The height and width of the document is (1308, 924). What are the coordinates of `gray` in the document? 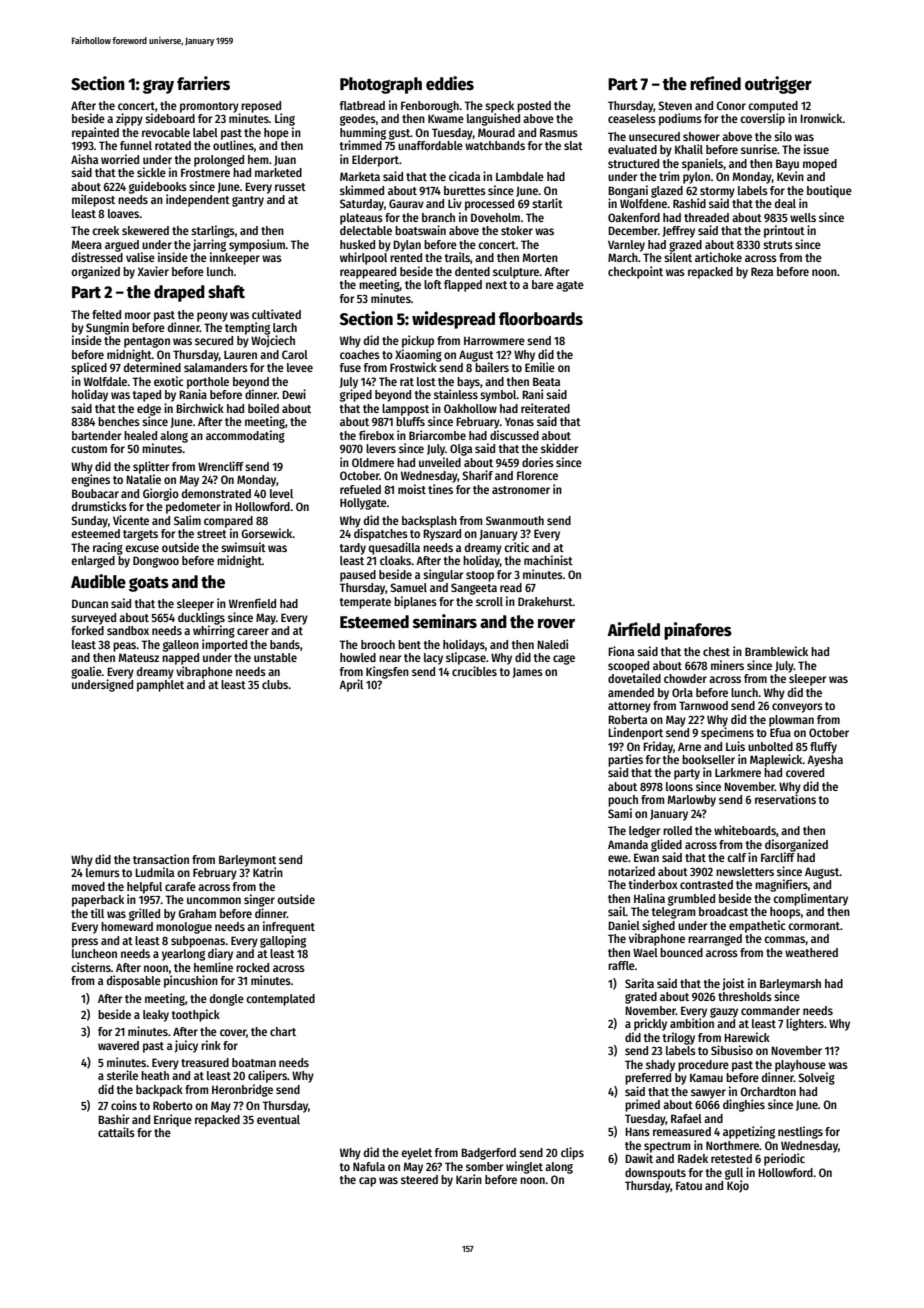 It's located at (158, 87).
